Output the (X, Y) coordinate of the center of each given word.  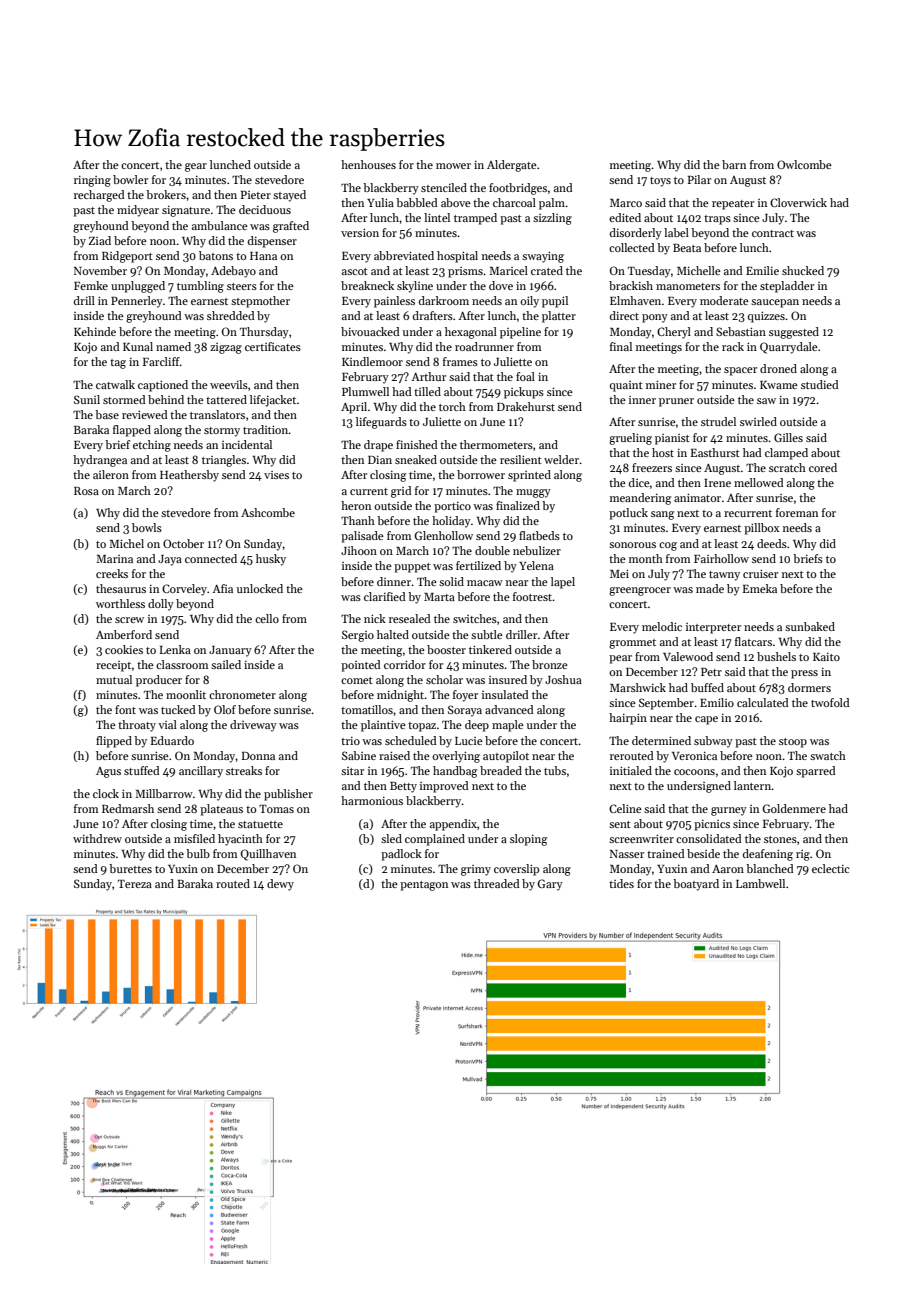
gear (196, 167)
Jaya (170, 560)
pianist (672, 439)
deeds (772, 543)
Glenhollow (443, 535)
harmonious (372, 800)
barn (734, 164)
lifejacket (273, 401)
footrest (533, 596)
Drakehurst (526, 406)
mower (453, 166)
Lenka (175, 649)
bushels (776, 656)
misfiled (194, 838)
